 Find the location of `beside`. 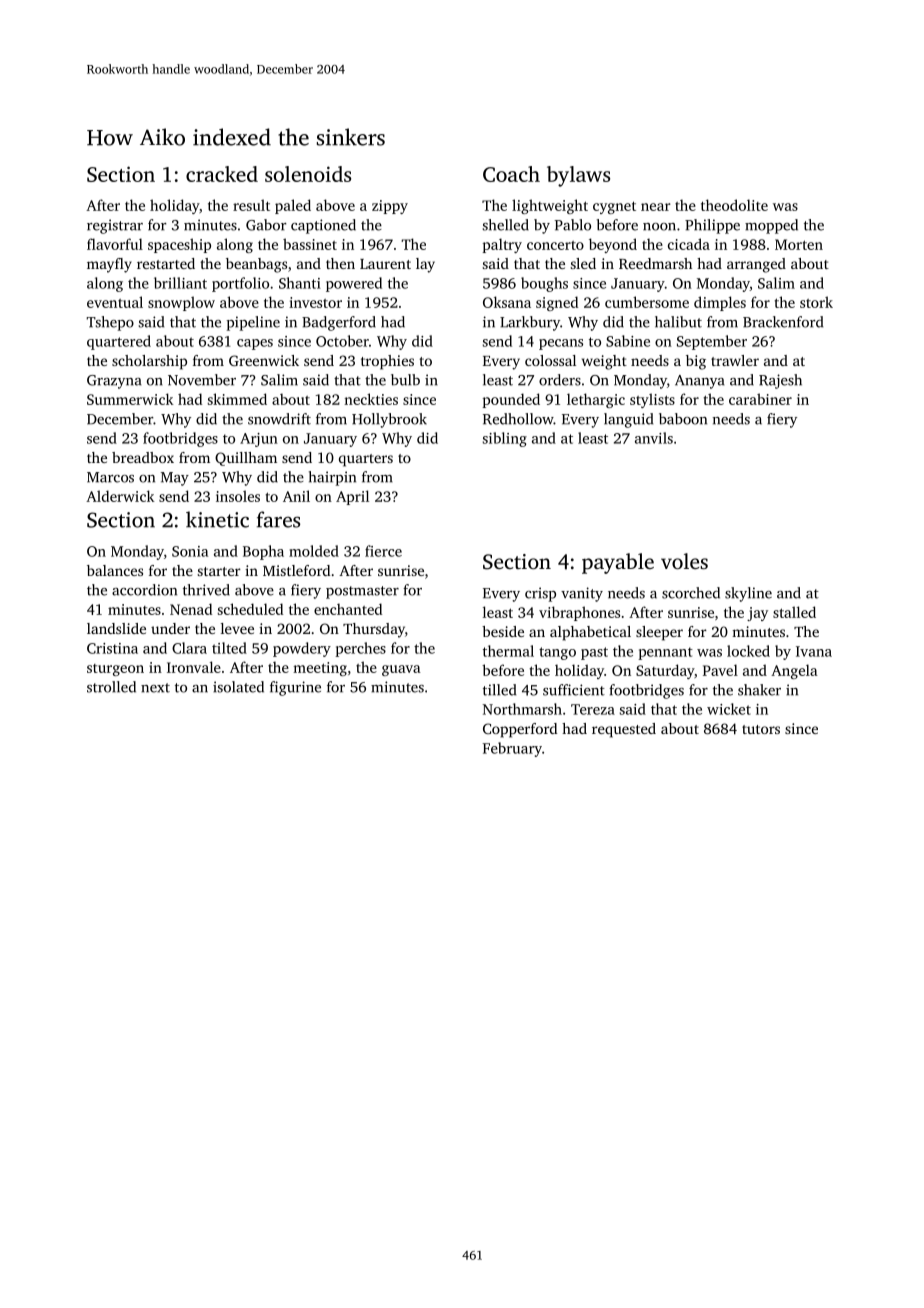

beside is located at coordinates (503, 631).
